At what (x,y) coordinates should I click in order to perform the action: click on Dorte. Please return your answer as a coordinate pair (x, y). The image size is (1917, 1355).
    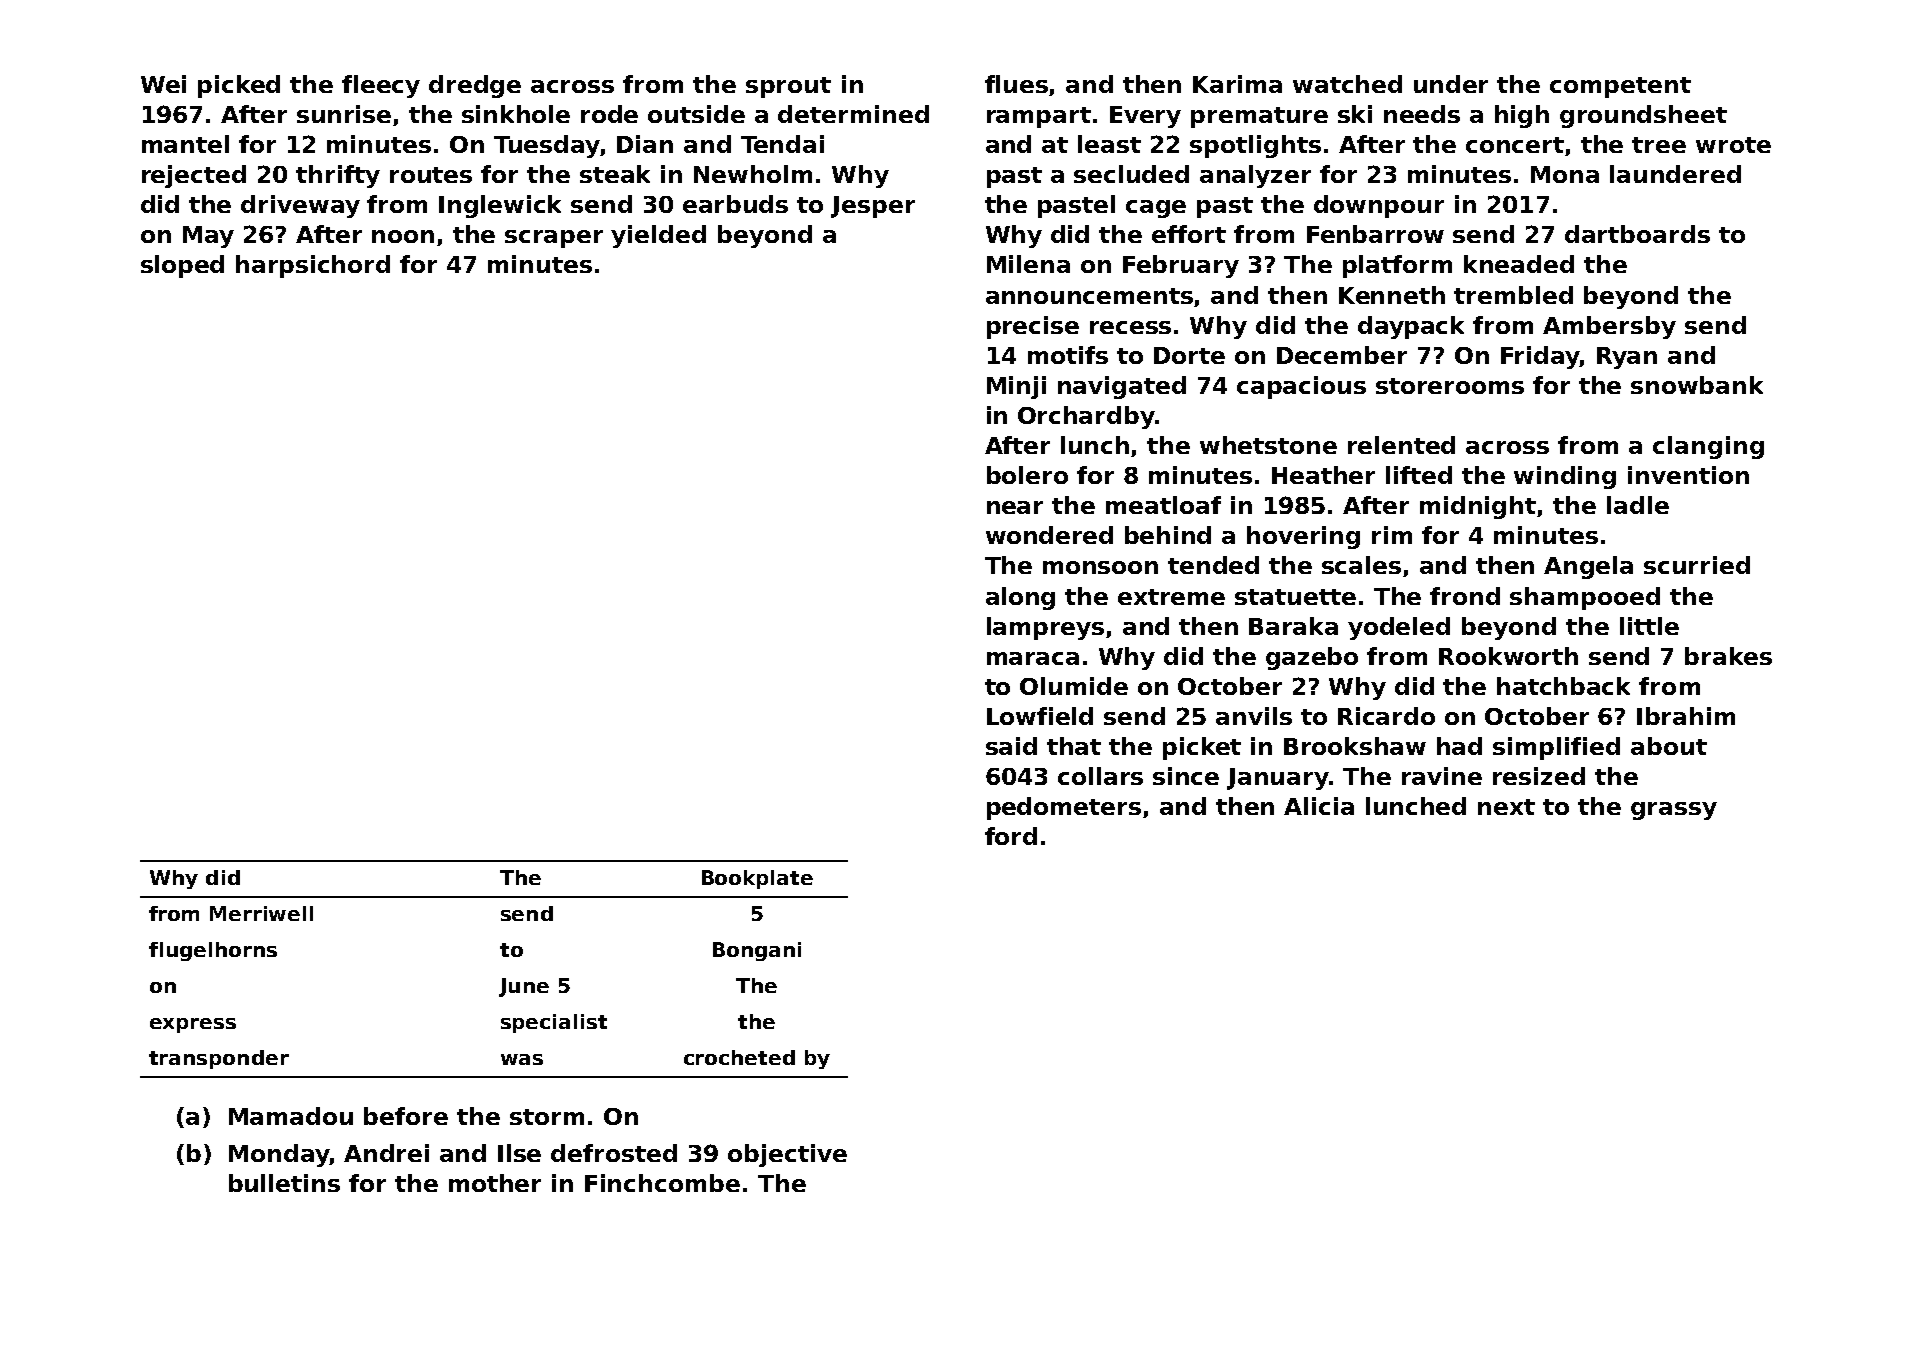
    Looking at the image, I should click on (1189, 355).
